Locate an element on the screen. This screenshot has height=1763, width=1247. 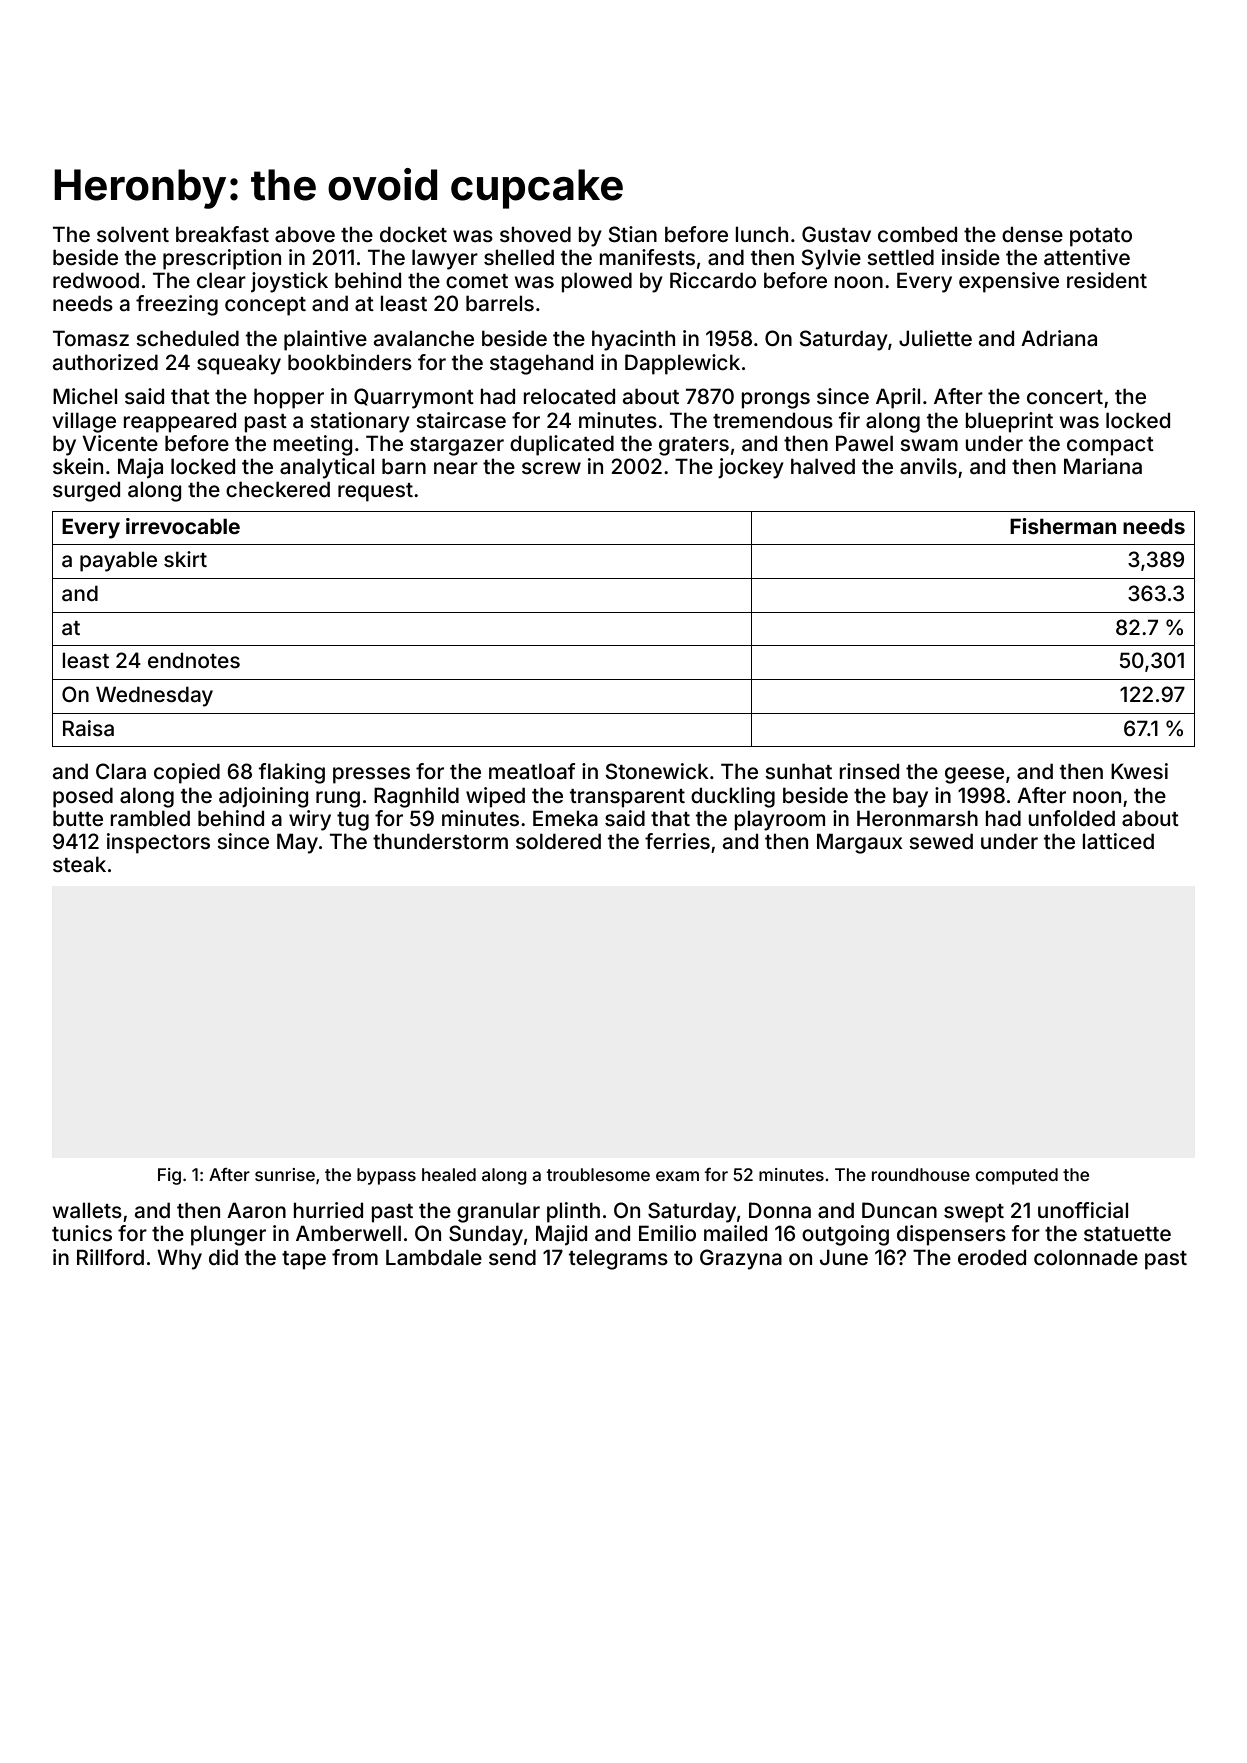
meatloaf is located at coordinates (532, 771).
